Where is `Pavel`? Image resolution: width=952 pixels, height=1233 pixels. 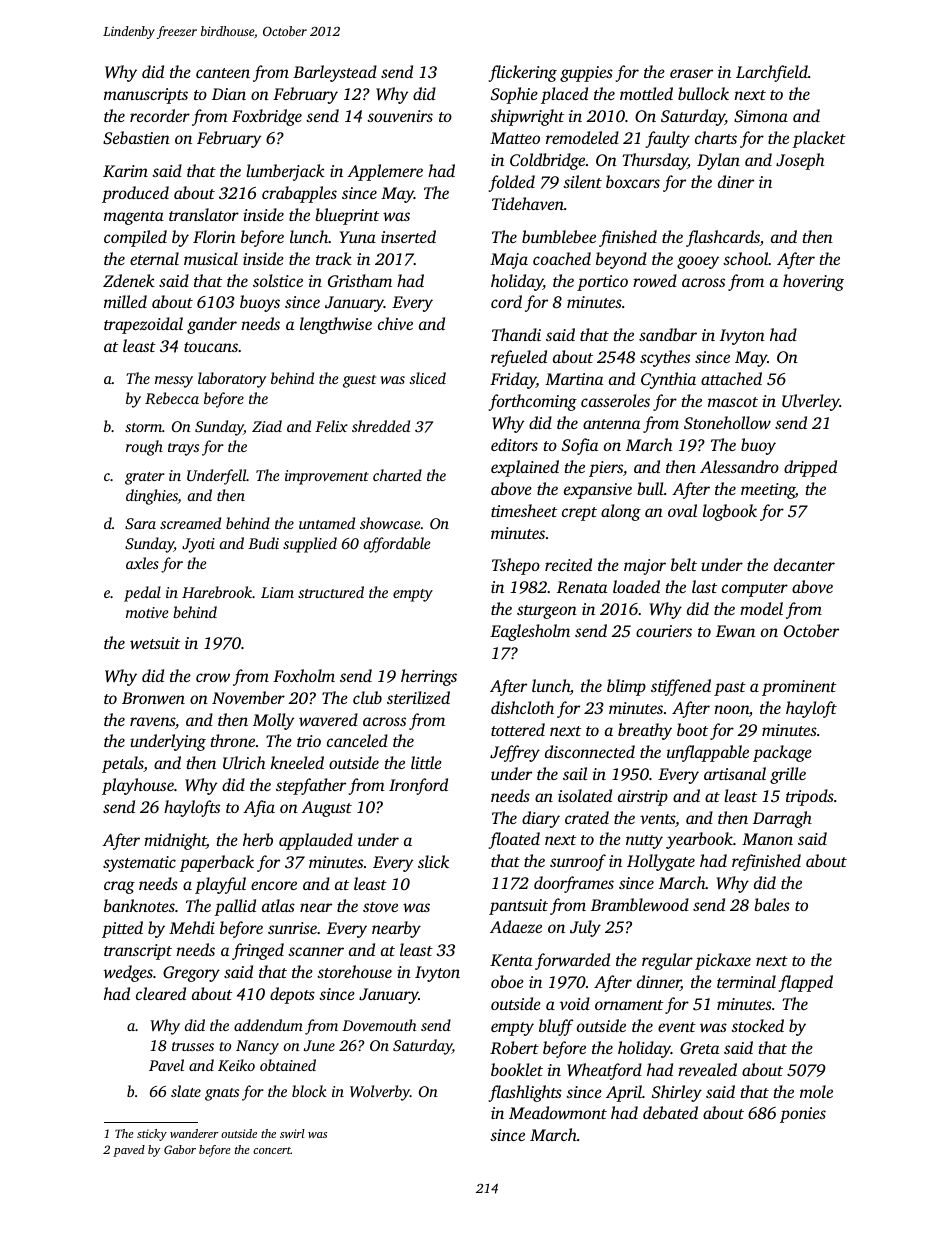
Pavel is located at coordinates (166, 1065).
